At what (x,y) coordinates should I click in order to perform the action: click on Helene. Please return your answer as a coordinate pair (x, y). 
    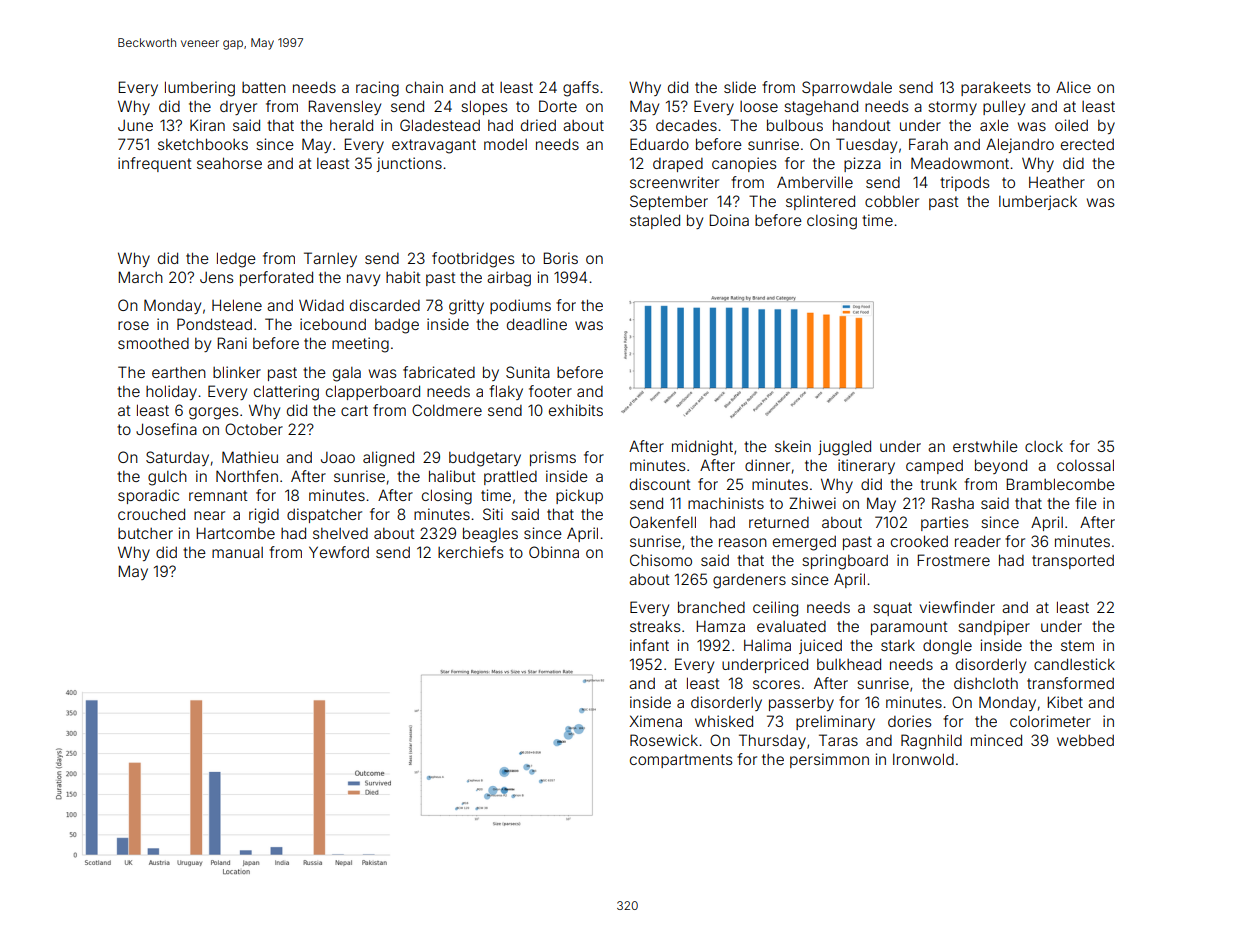
    Looking at the image, I should click on (237, 305).
